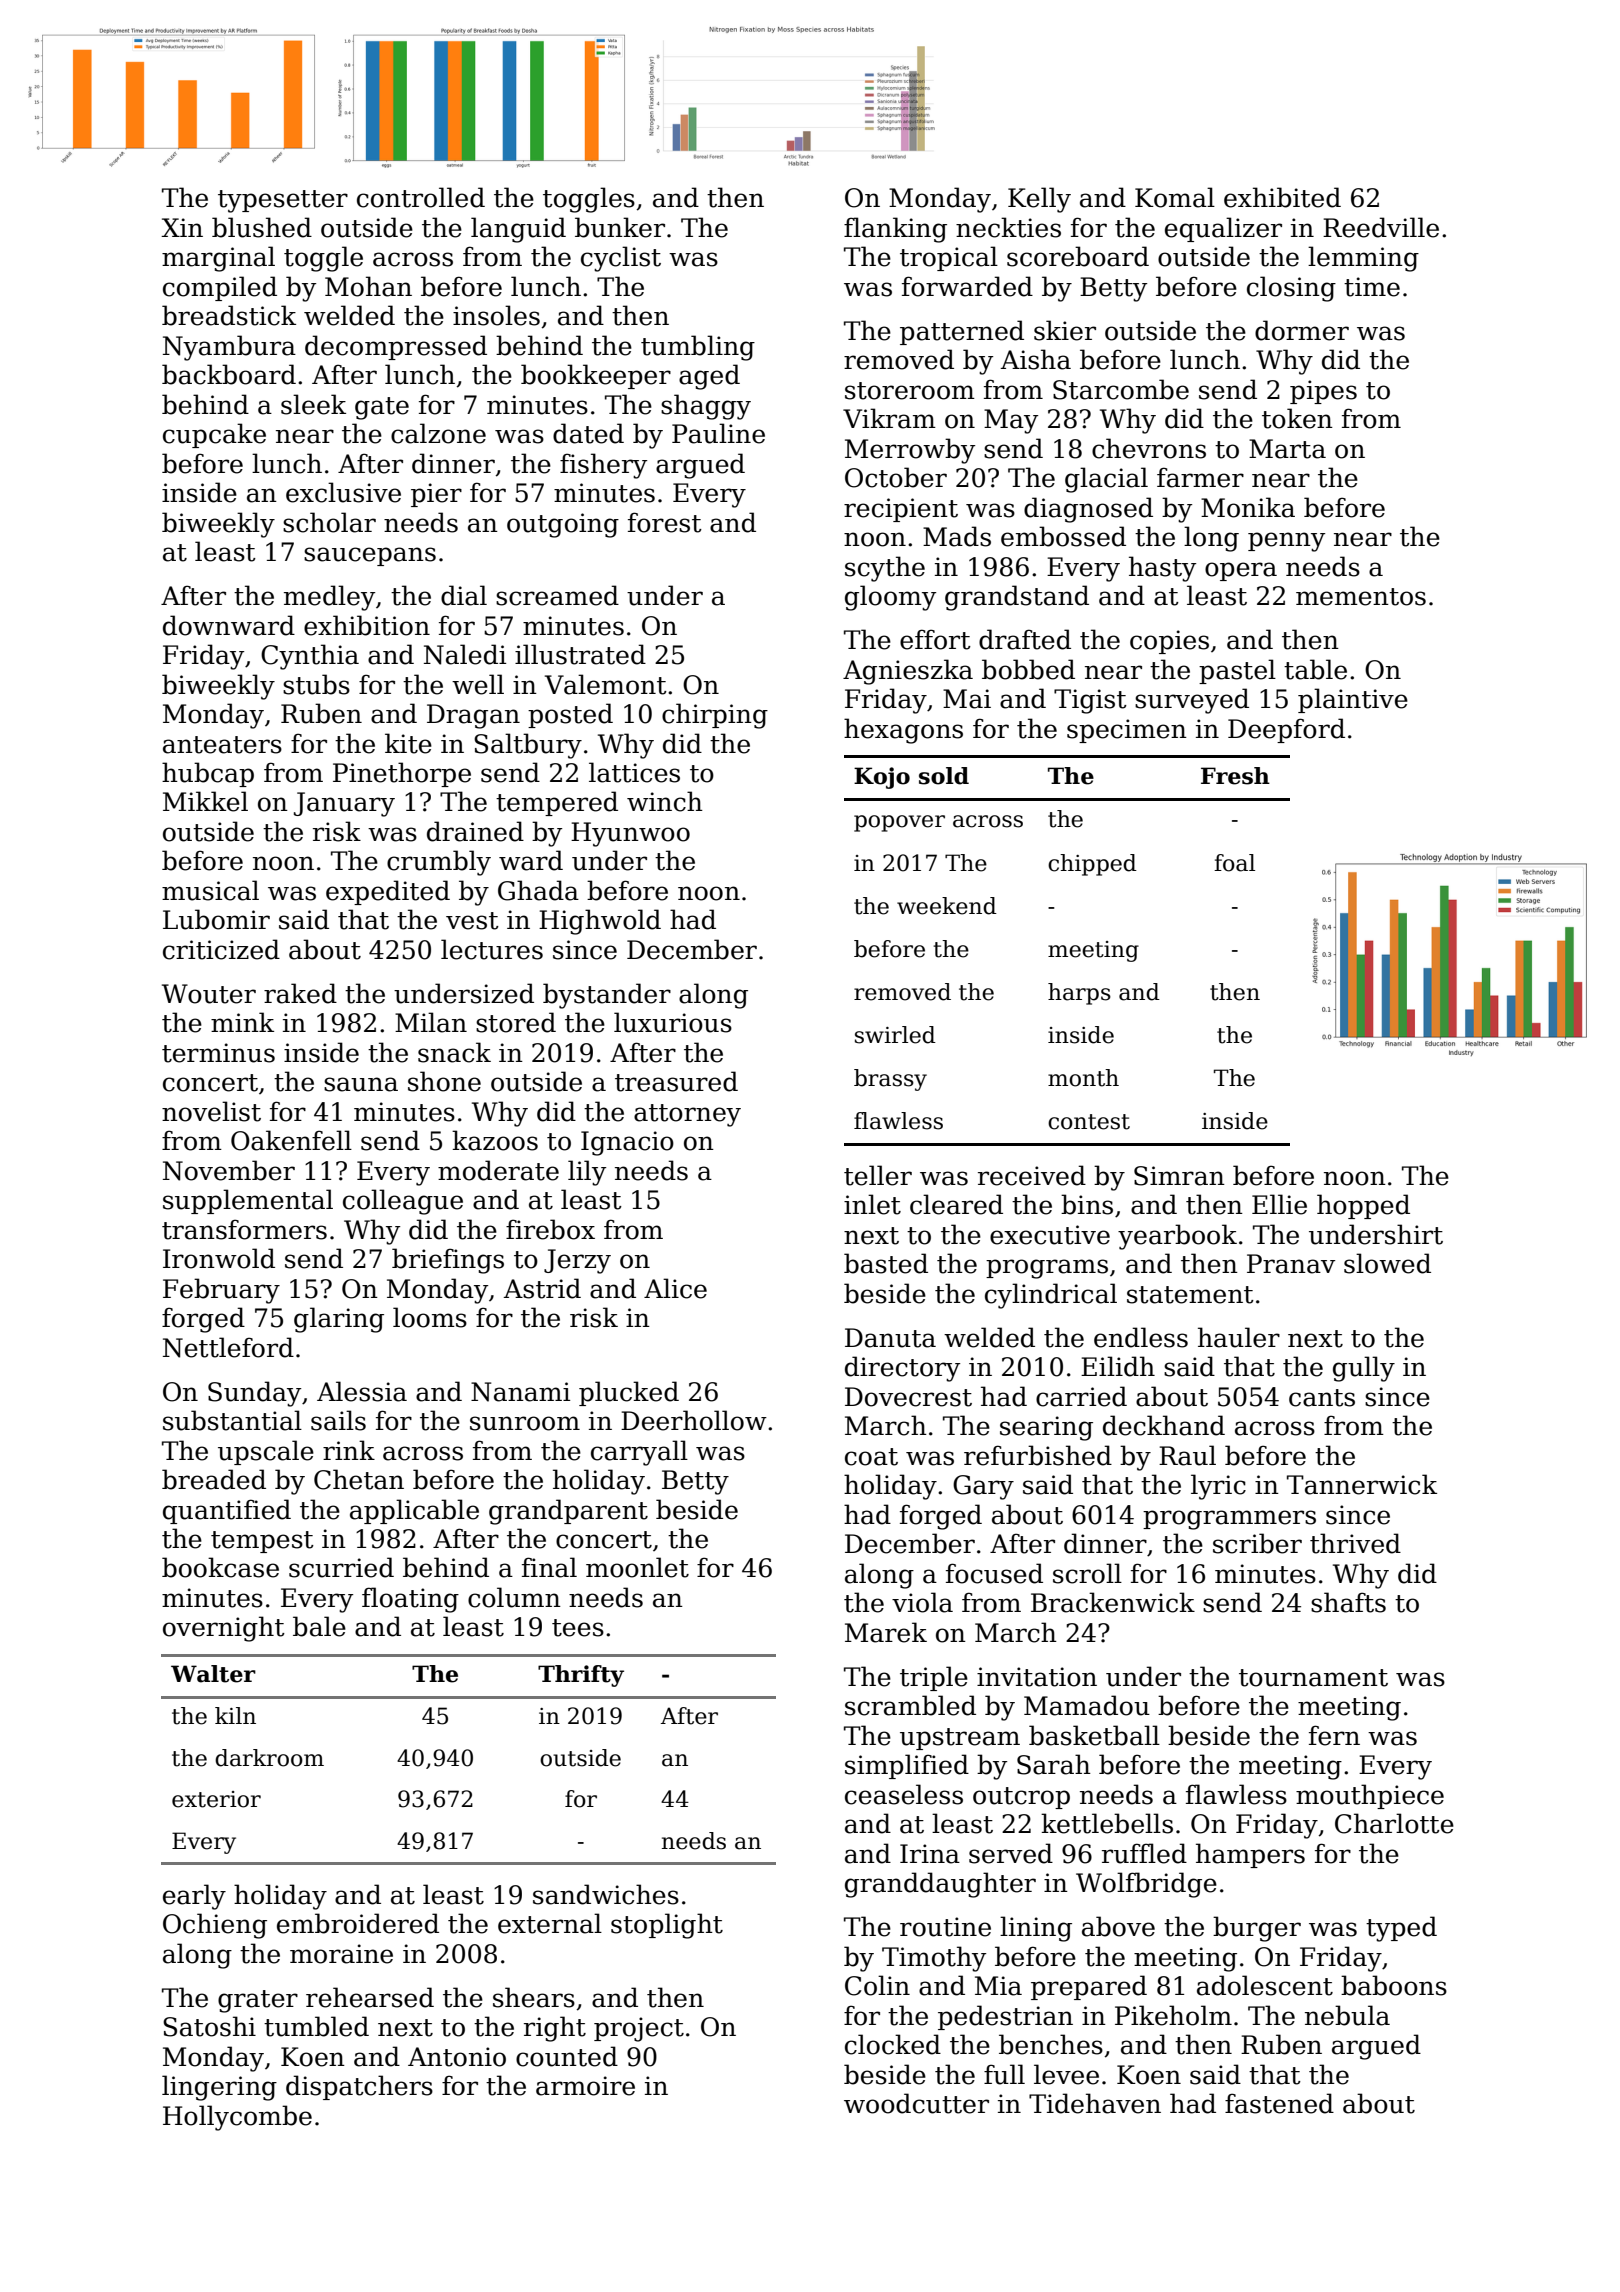 Image resolution: width=1620 pixels, height=2292 pixels. What do you see at coordinates (675, 1288) in the screenshot?
I see `Alice` at bounding box center [675, 1288].
